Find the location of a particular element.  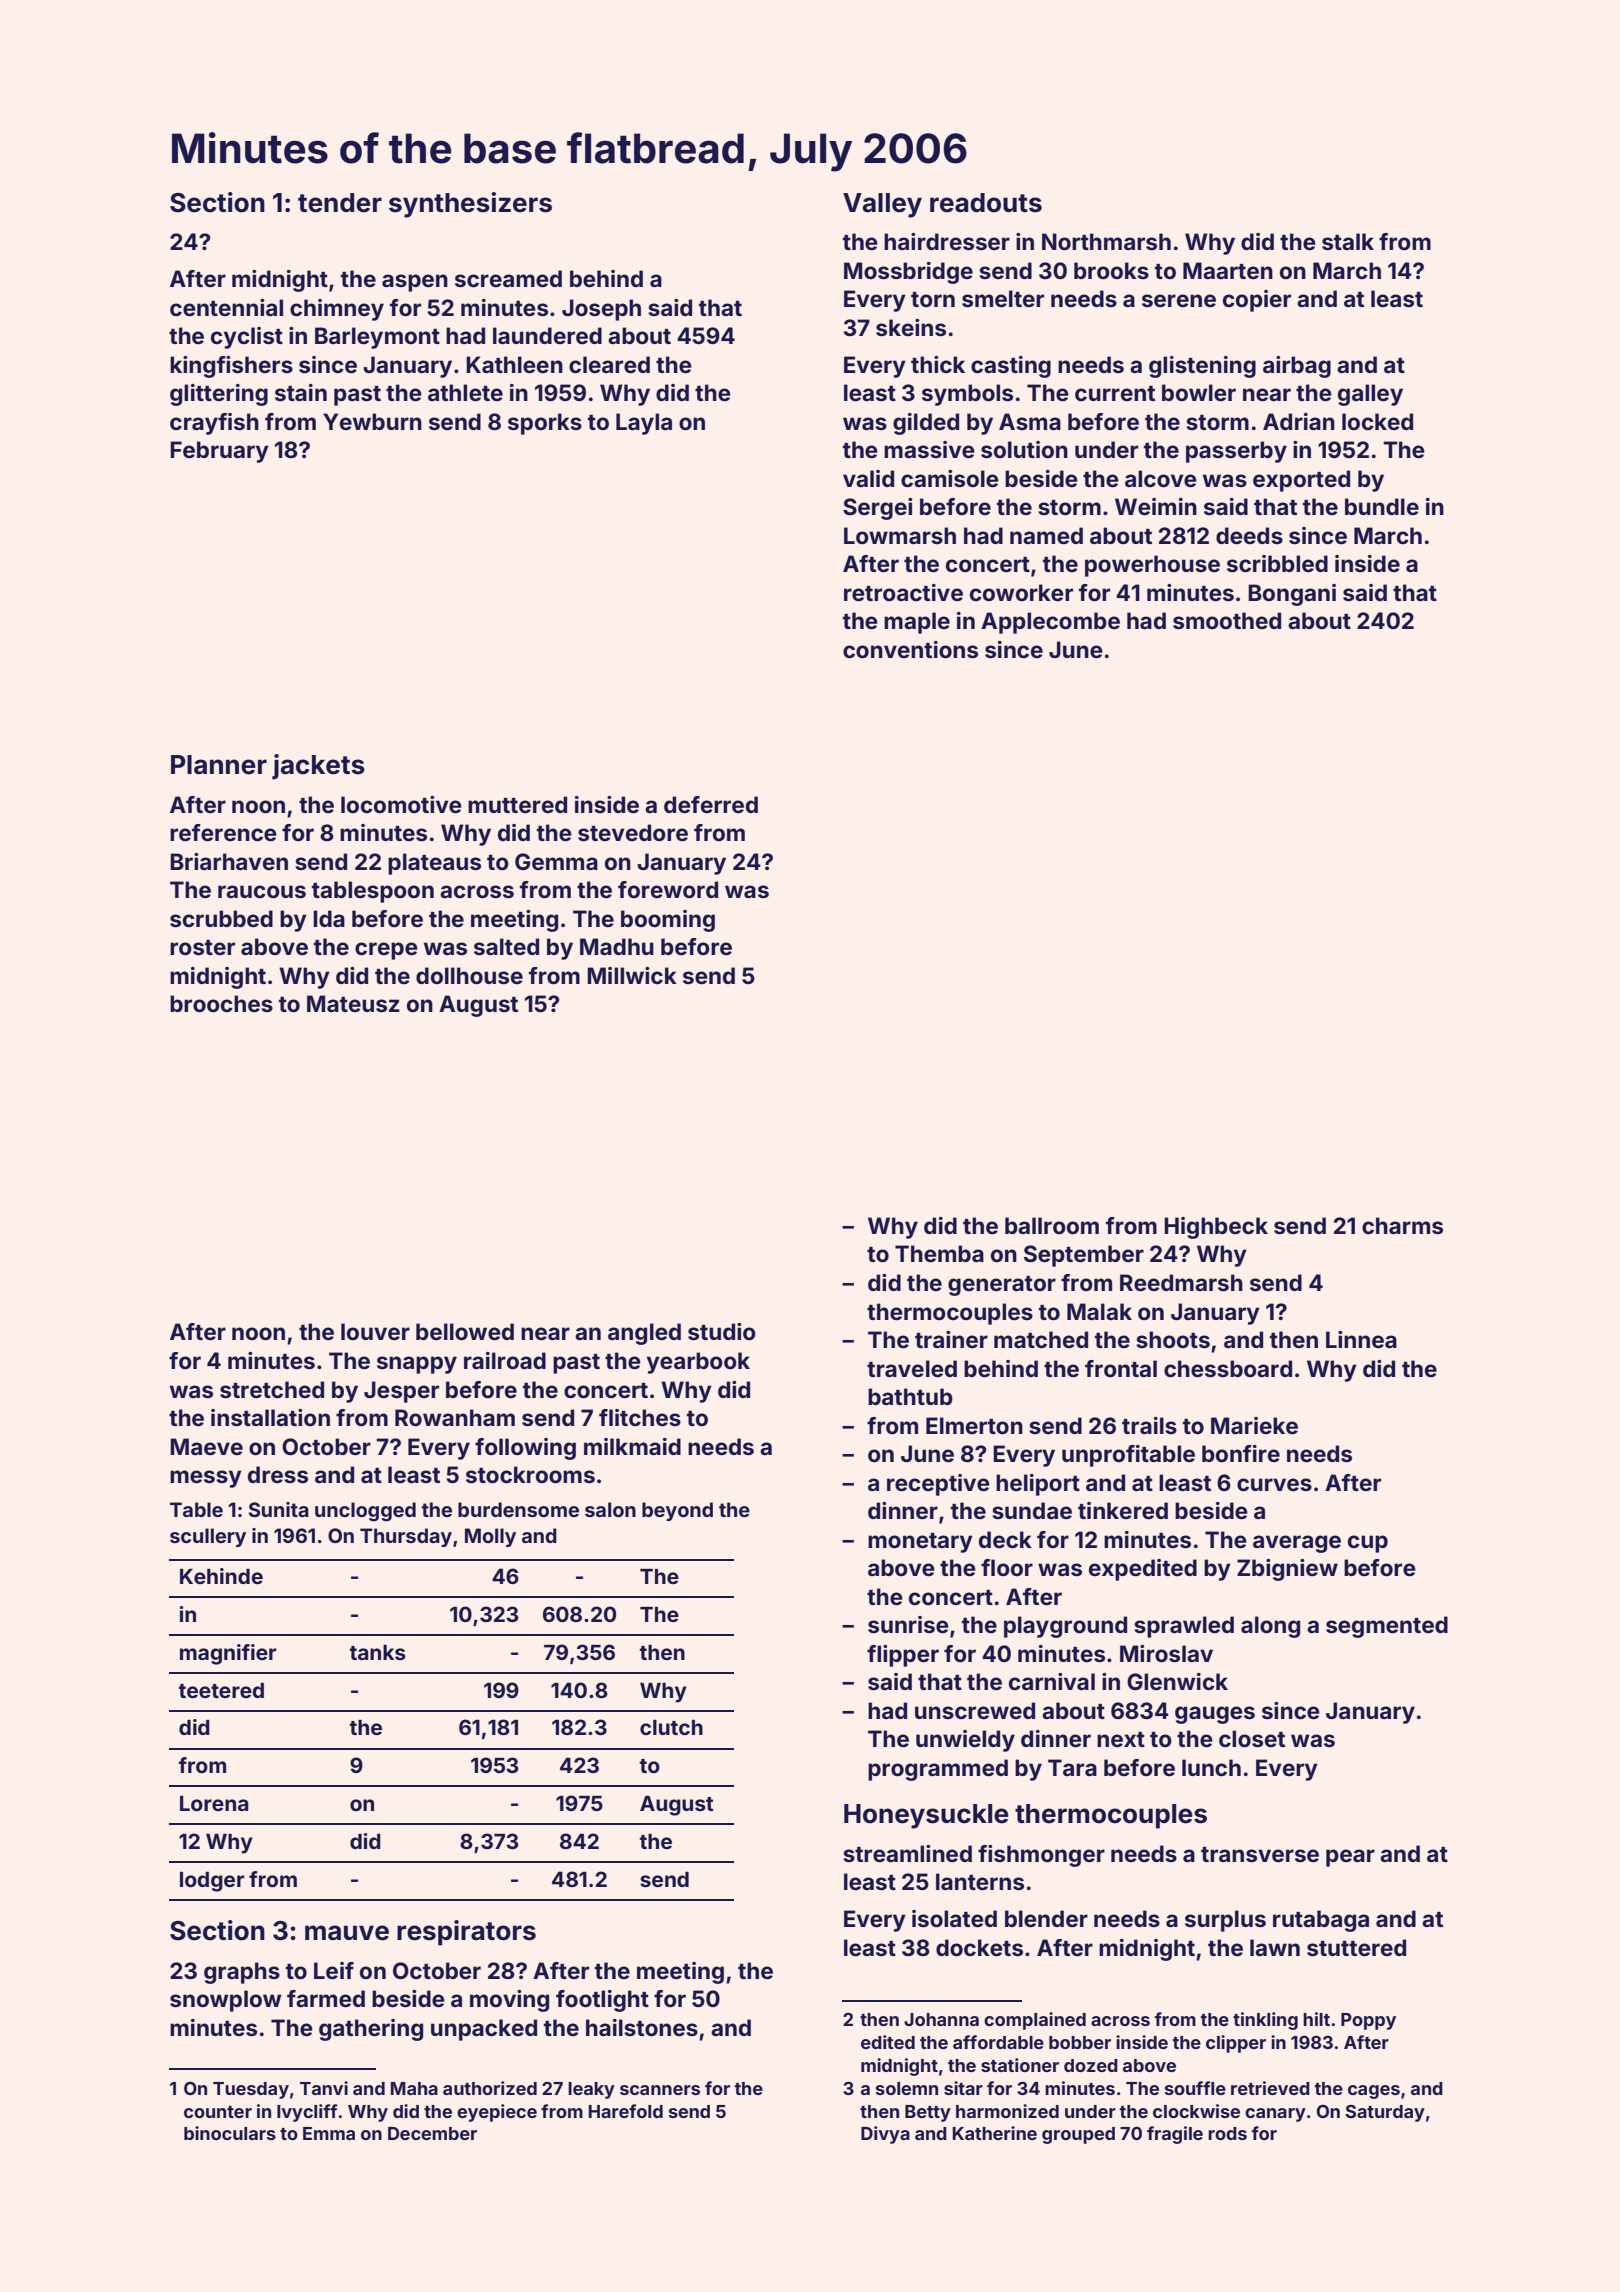

charms is located at coordinates (1402, 1225).
